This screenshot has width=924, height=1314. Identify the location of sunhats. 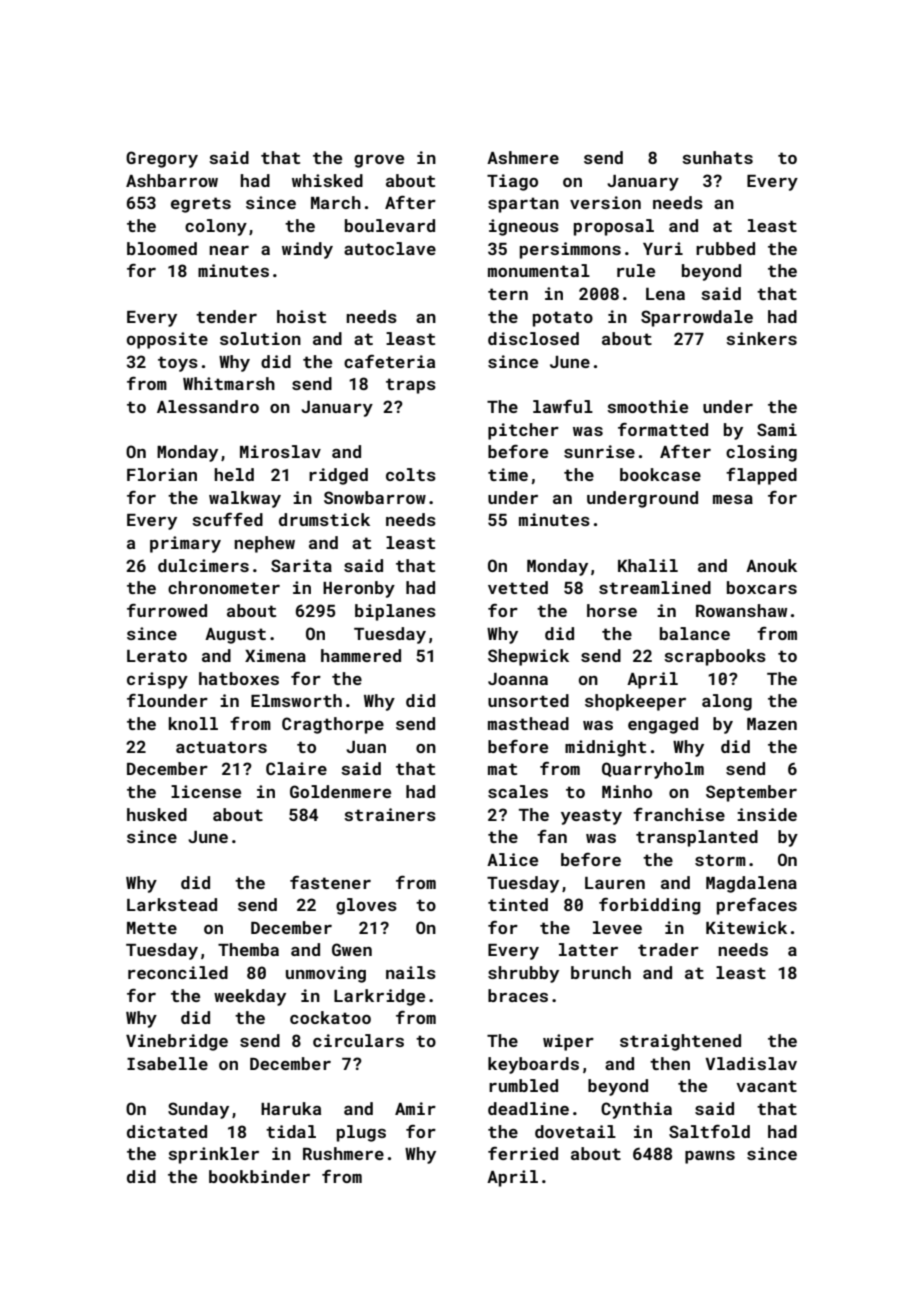
(717, 157).
